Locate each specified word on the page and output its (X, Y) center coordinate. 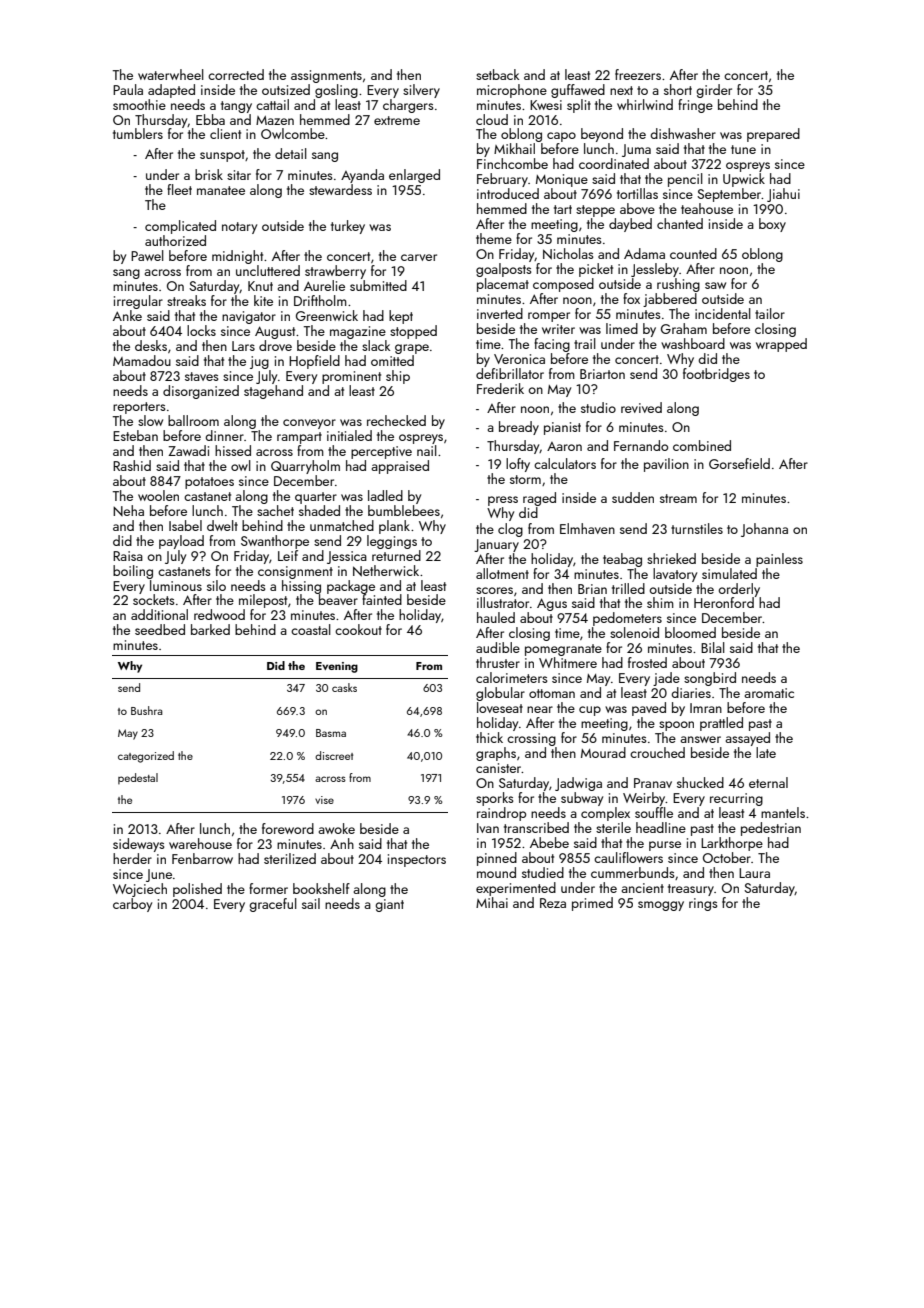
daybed (630, 225)
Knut (260, 286)
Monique (562, 180)
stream (678, 498)
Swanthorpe (275, 542)
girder (714, 91)
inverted (500, 313)
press (503, 501)
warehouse (200, 843)
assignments (326, 76)
